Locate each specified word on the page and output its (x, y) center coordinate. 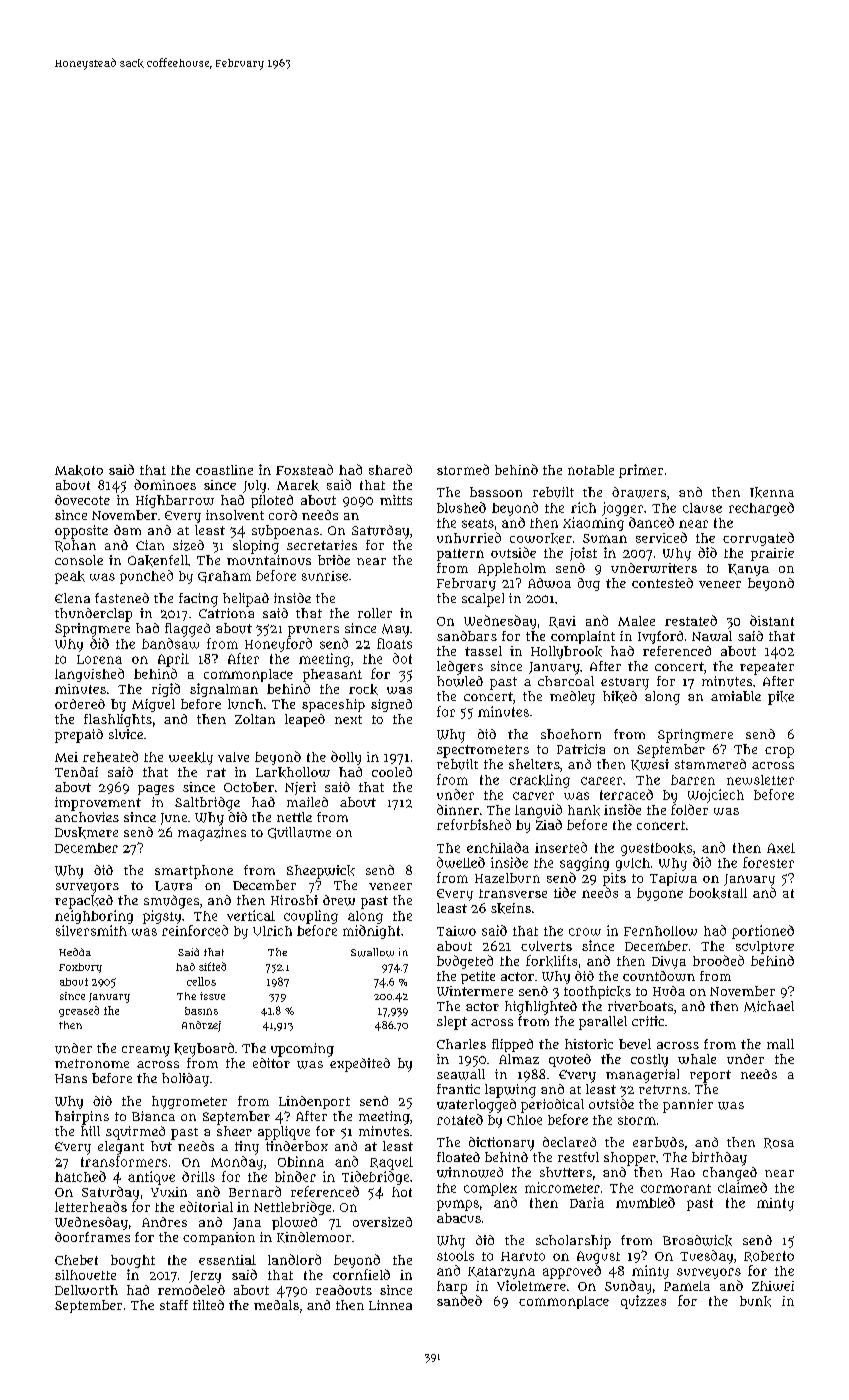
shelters (534, 764)
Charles (461, 1044)
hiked (620, 697)
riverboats (640, 1006)
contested (662, 583)
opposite (81, 532)
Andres (164, 1222)
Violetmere (531, 1285)
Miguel (153, 705)
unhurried (469, 537)
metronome (92, 1063)
